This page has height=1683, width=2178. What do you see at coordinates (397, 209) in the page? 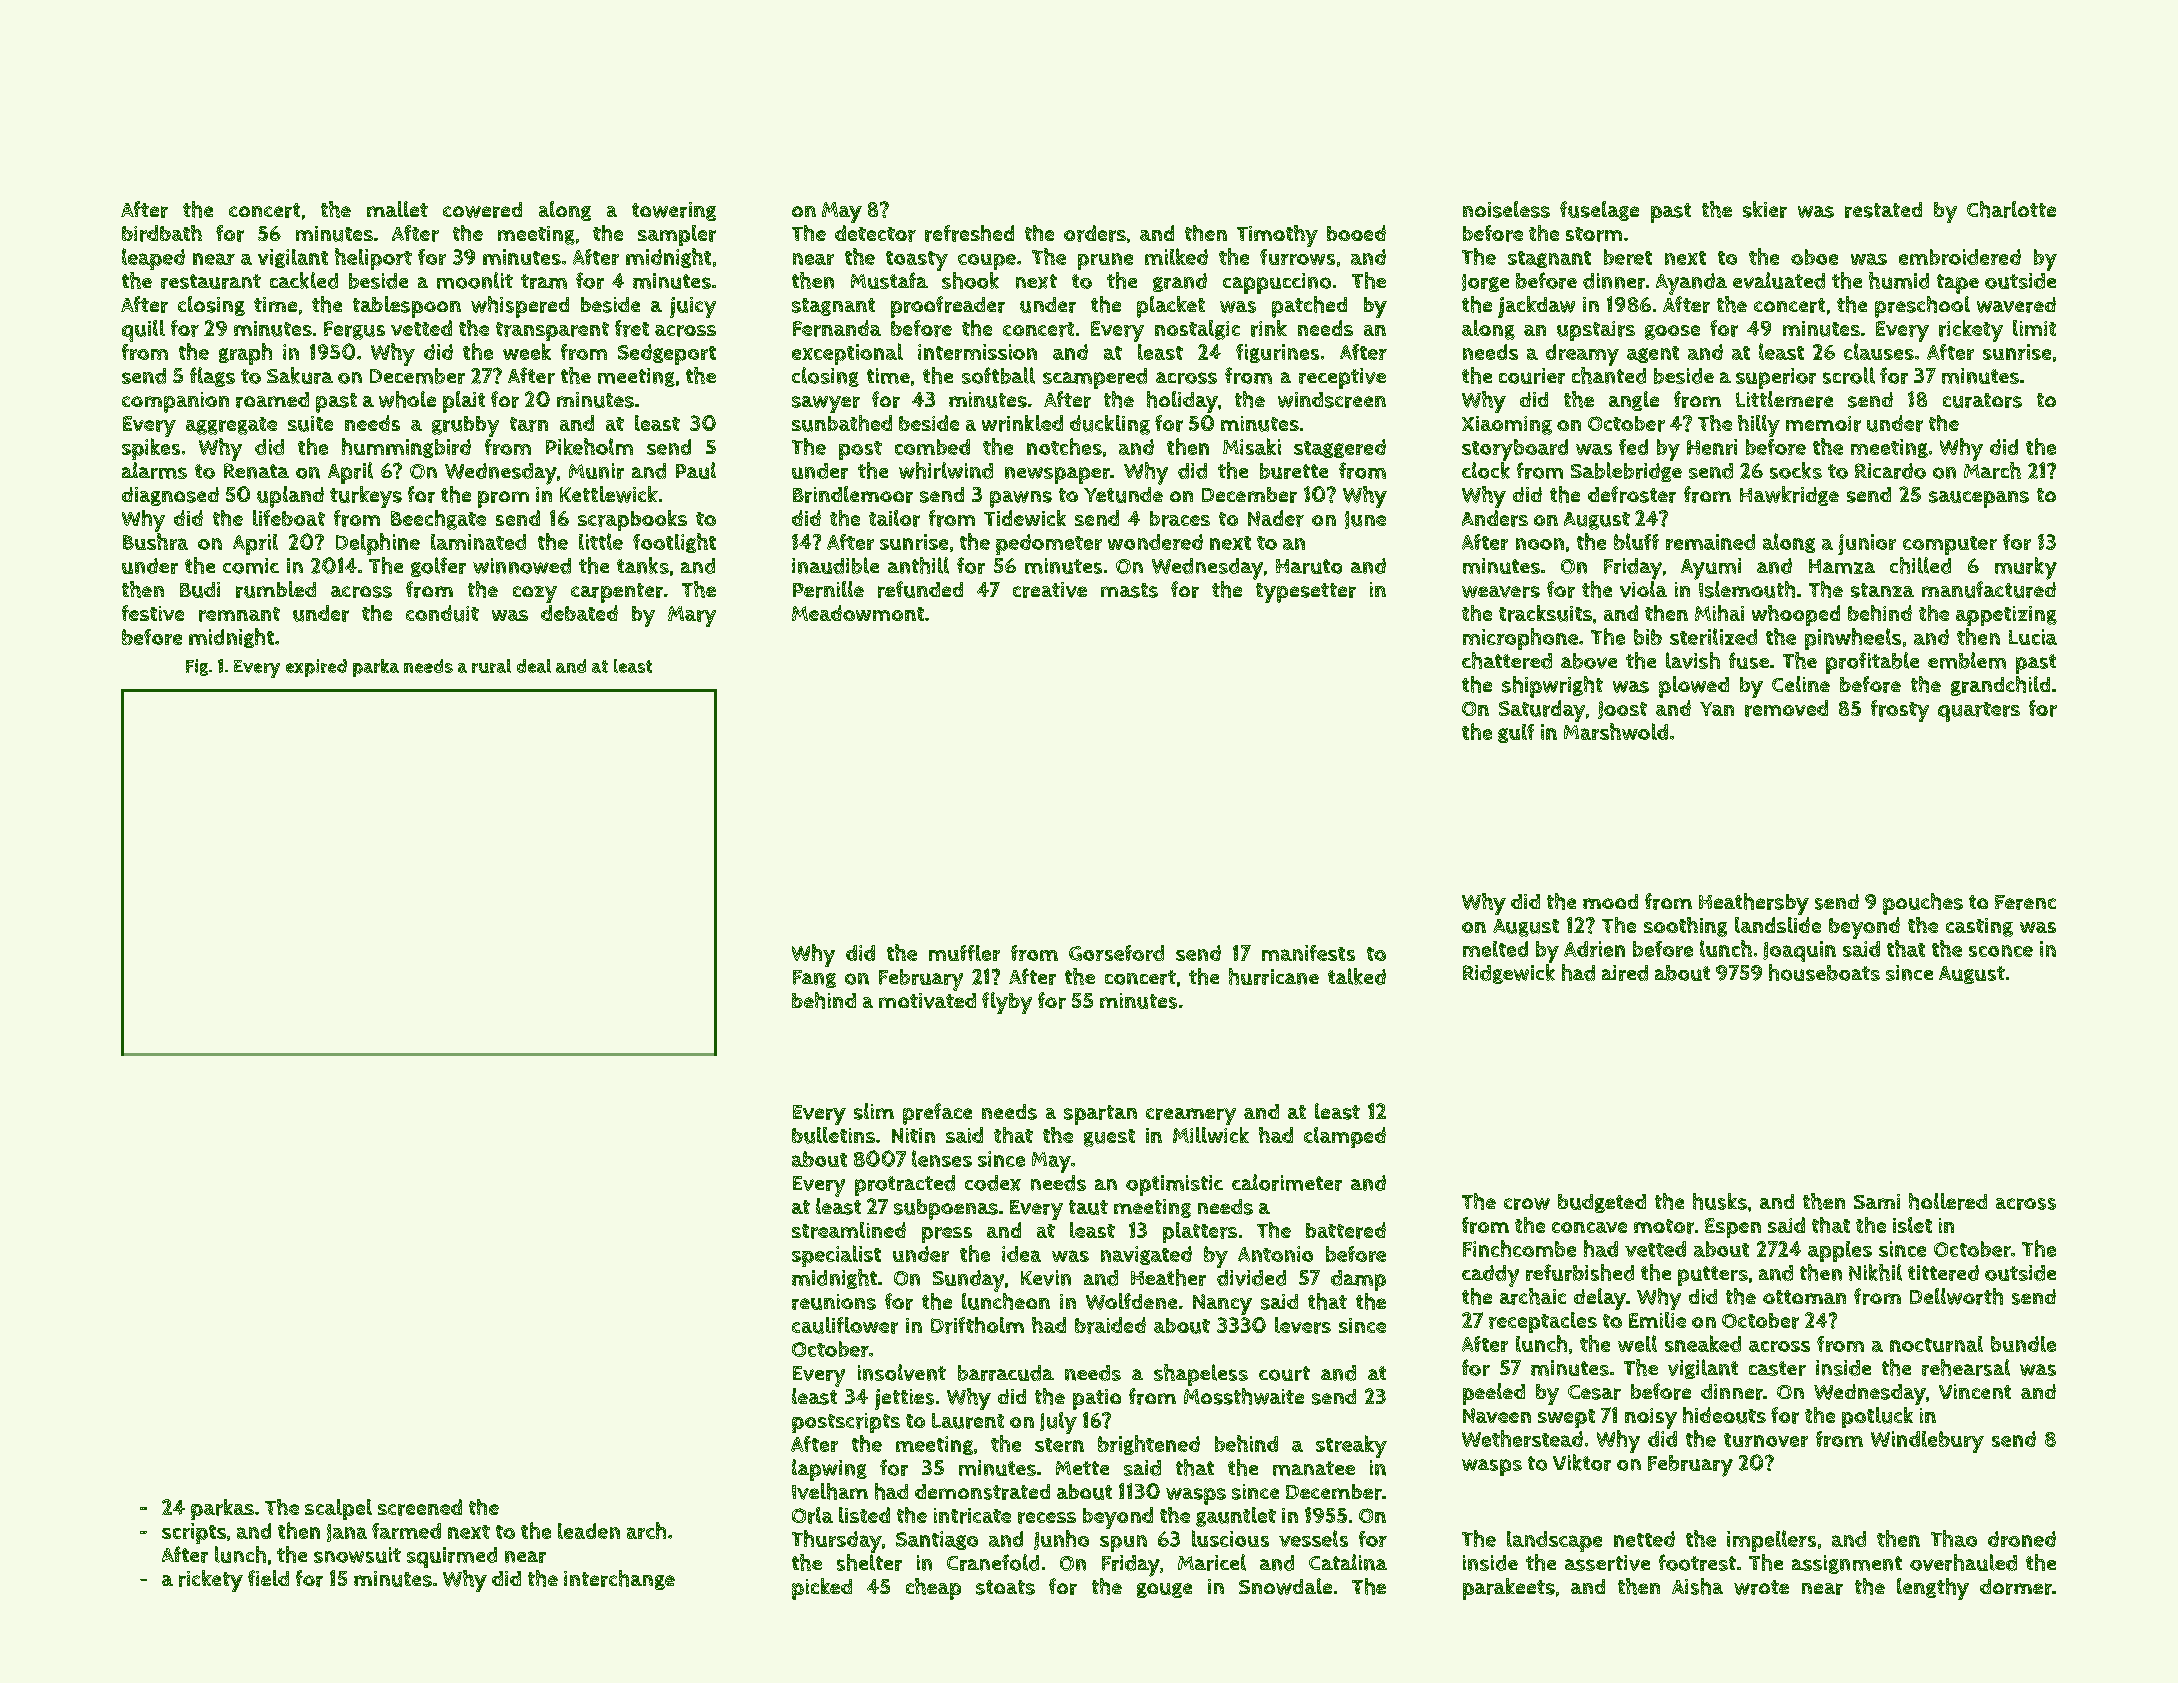
I see `mallet` at bounding box center [397, 209].
